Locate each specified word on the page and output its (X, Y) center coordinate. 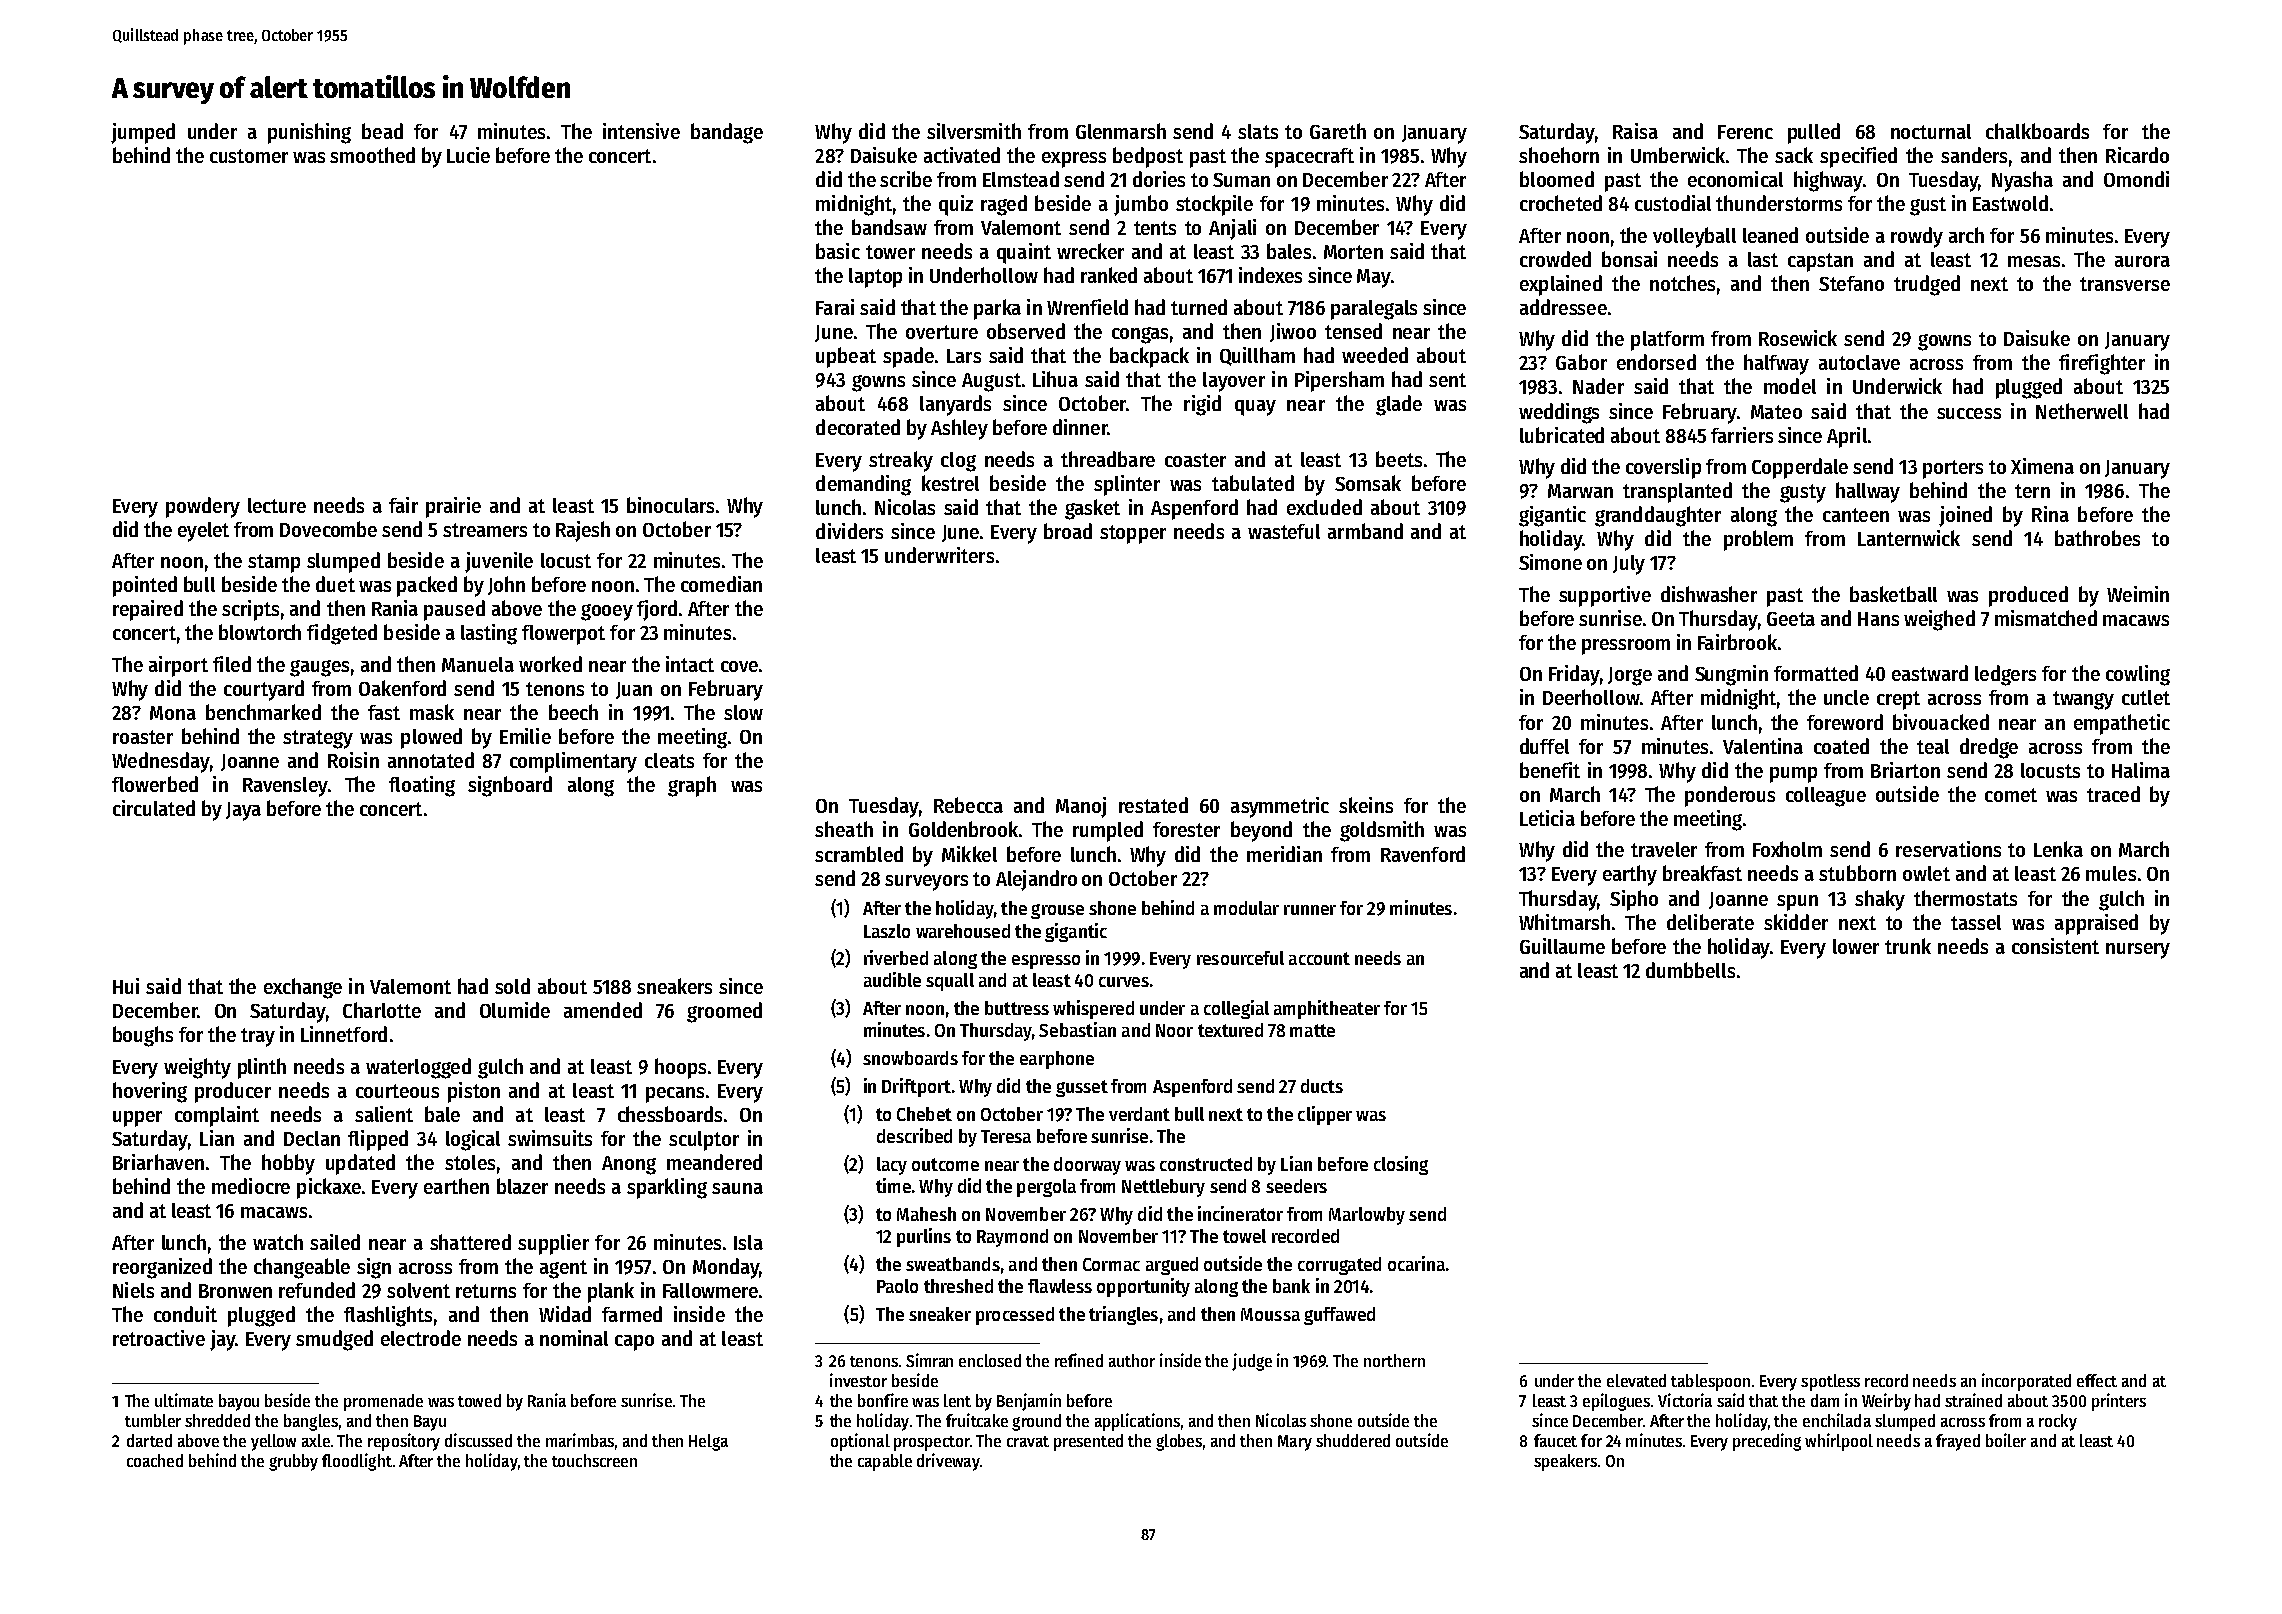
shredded (217, 1420)
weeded (1375, 355)
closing (1401, 1165)
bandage (727, 133)
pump (1793, 775)
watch (278, 1242)
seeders (1296, 1186)
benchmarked (263, 712)
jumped (143, 133)
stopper (1133, 534)
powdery (203, 507)
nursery (2138, 951)
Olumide (515, 1010)
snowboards (910, 1058)
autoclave (1859, 362)
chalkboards (2037, 131)
